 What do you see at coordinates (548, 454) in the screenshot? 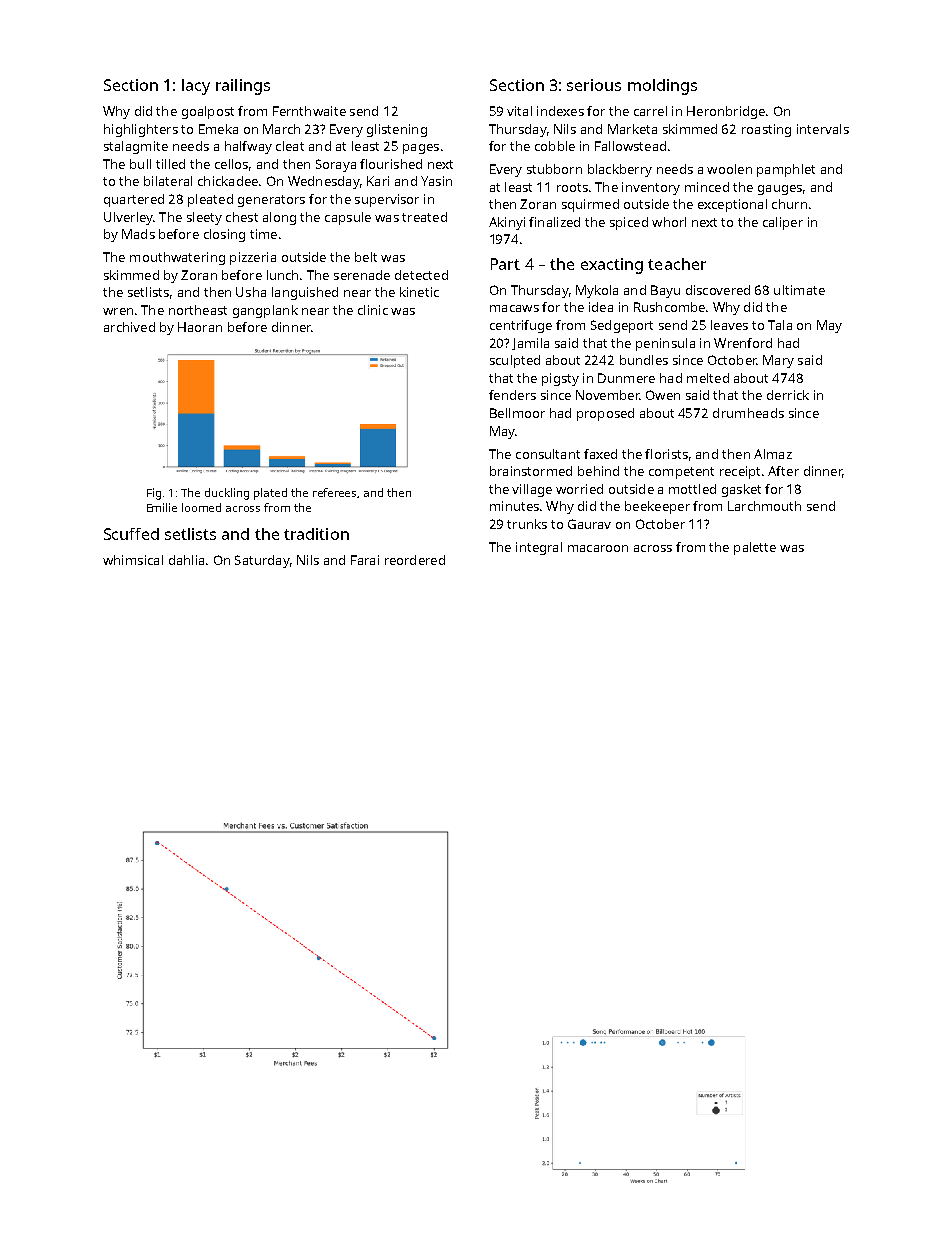
I see `consultant` at bounding box center [548, 454].
